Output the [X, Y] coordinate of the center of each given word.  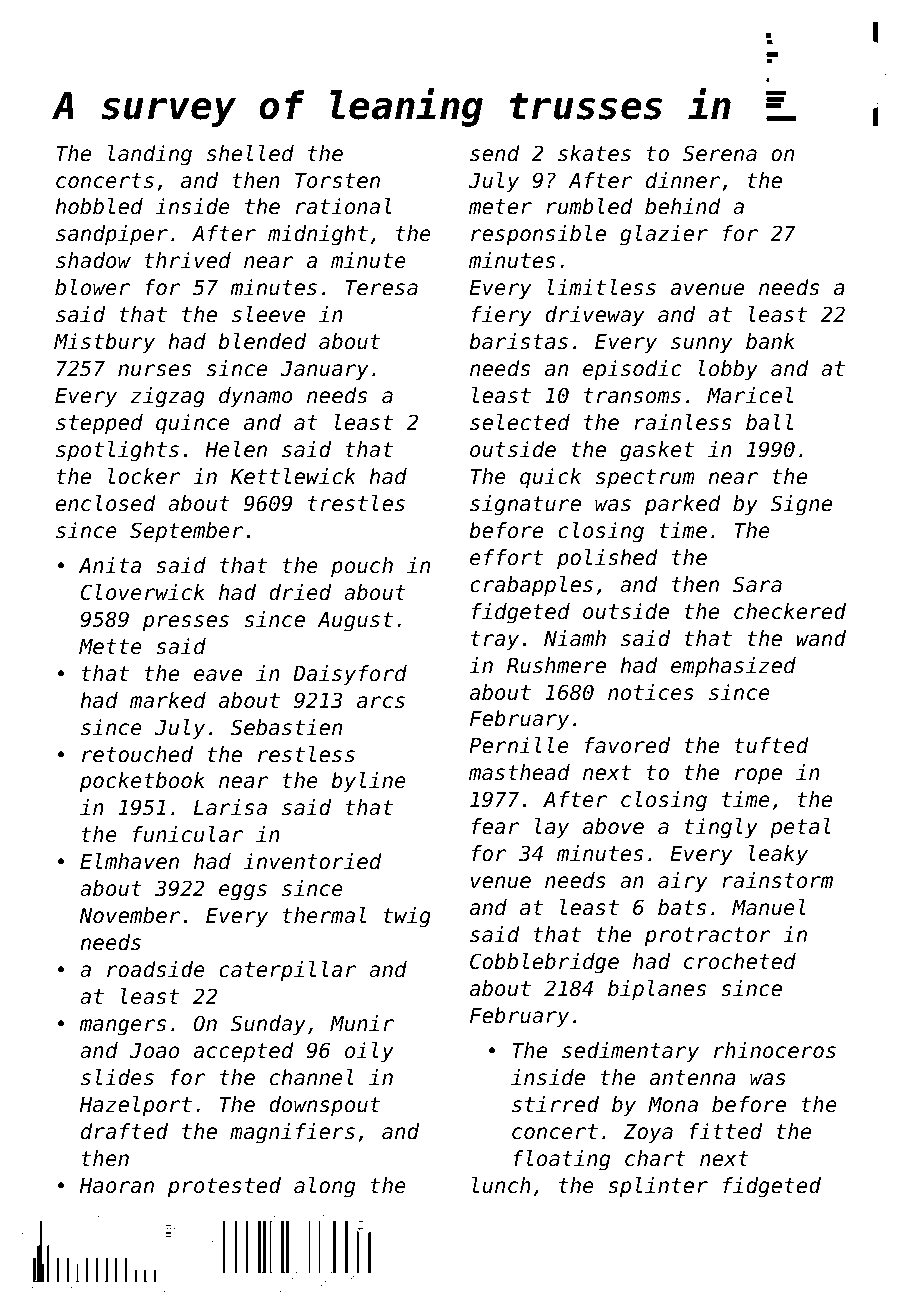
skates [594, 153]
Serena [720, 153]
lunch [501, 1185]
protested [224, 1187]
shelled [250, 153]
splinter [658, 1187]
